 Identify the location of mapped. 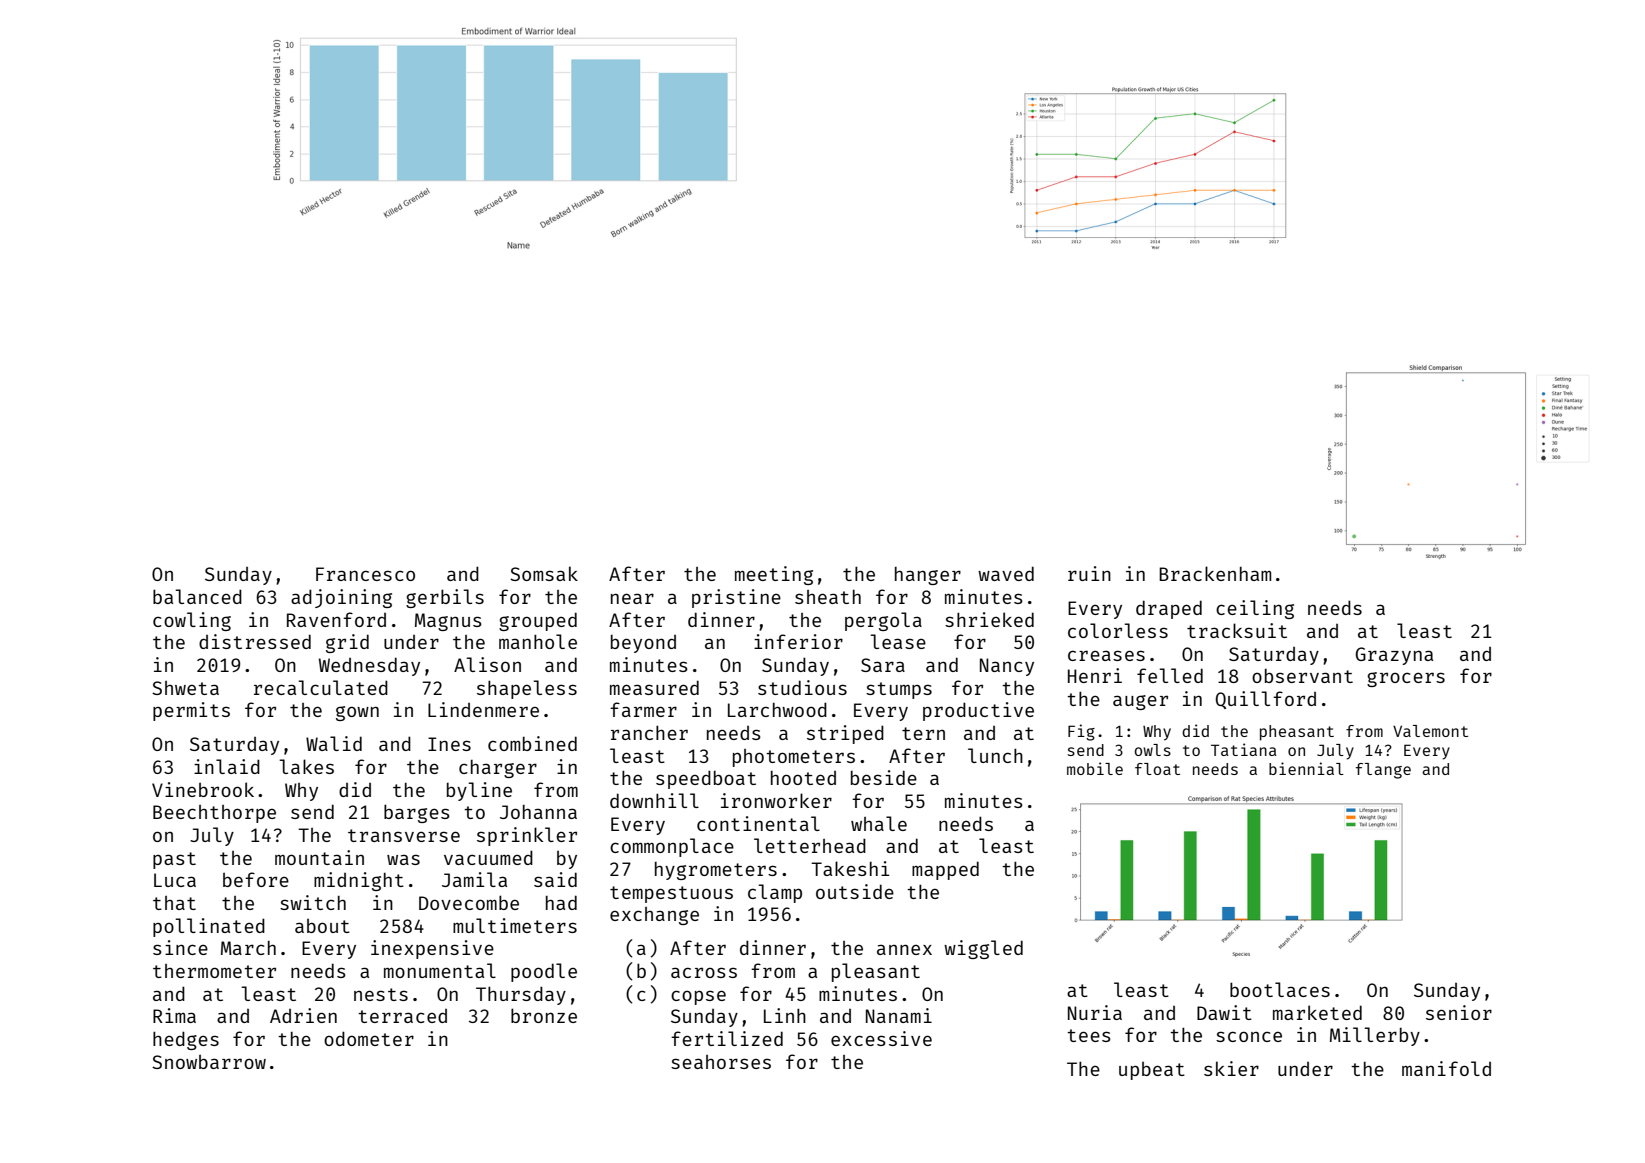
(945, 870).
